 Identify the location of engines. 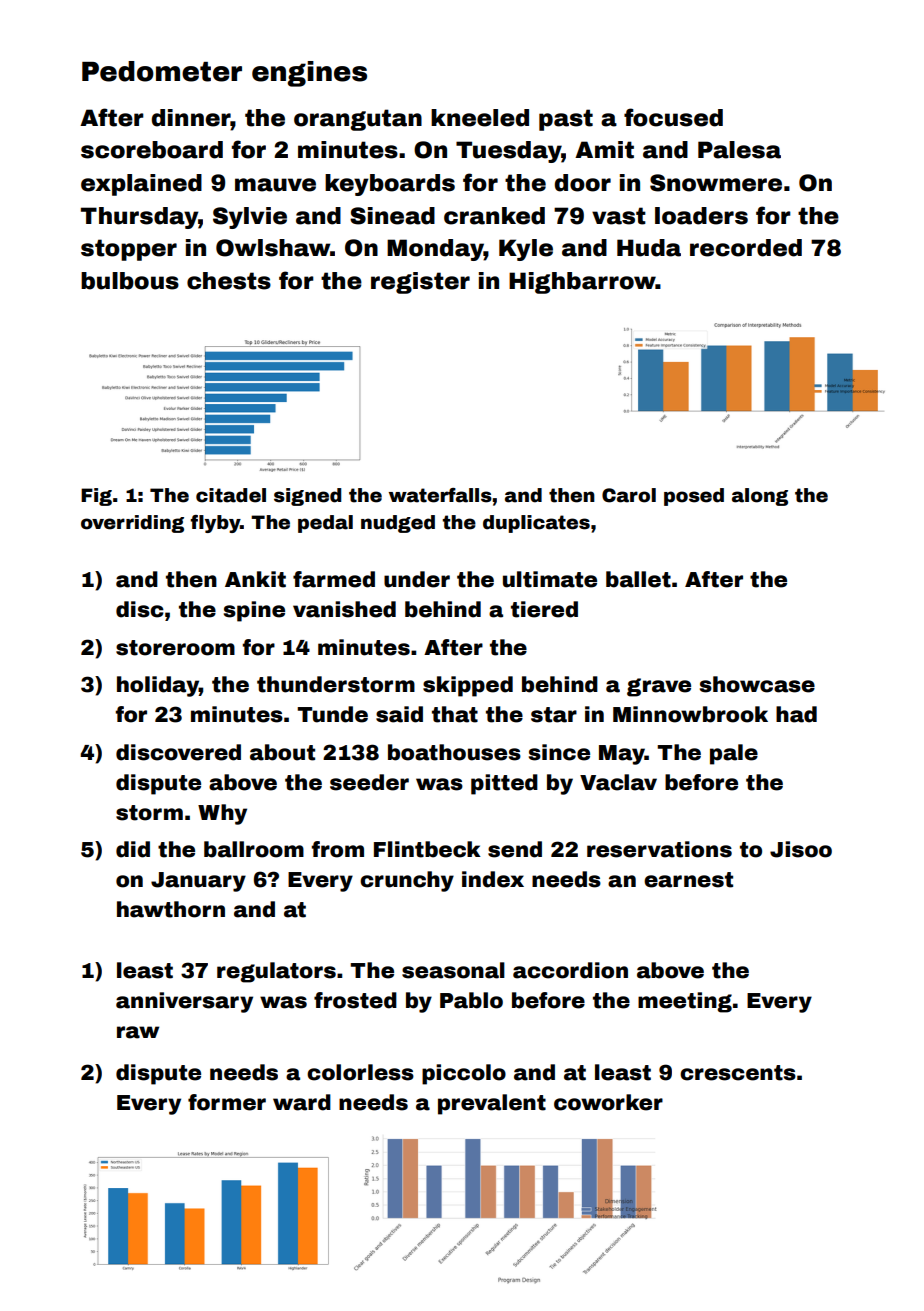
(309, 74).
